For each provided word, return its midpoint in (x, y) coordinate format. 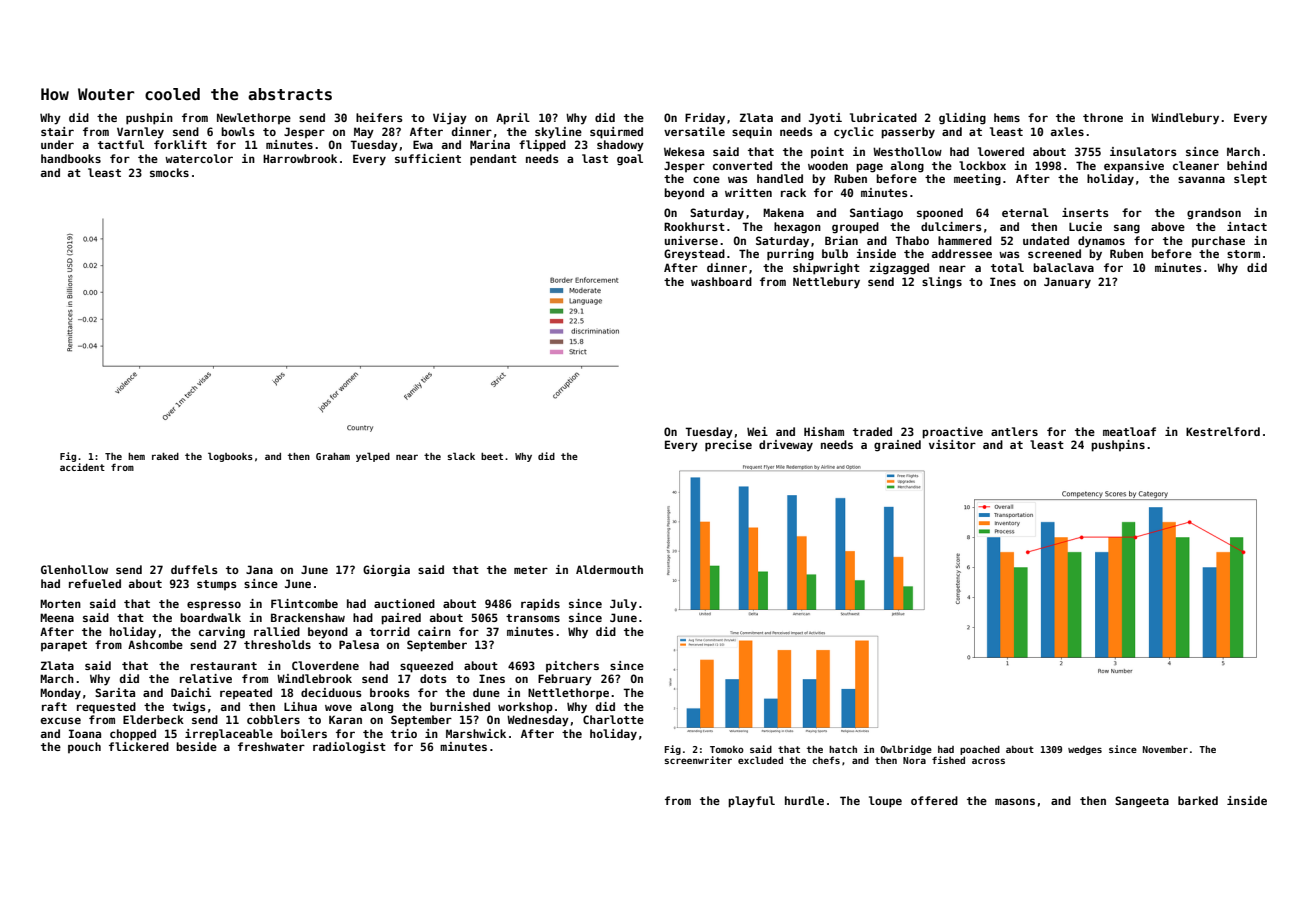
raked (165, 456)
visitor (952, 444)
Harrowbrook (300, 158)
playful (751, 802)
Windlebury (1185, 119)
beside (196, 746)
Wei (757, 431)
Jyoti (825, 119)
